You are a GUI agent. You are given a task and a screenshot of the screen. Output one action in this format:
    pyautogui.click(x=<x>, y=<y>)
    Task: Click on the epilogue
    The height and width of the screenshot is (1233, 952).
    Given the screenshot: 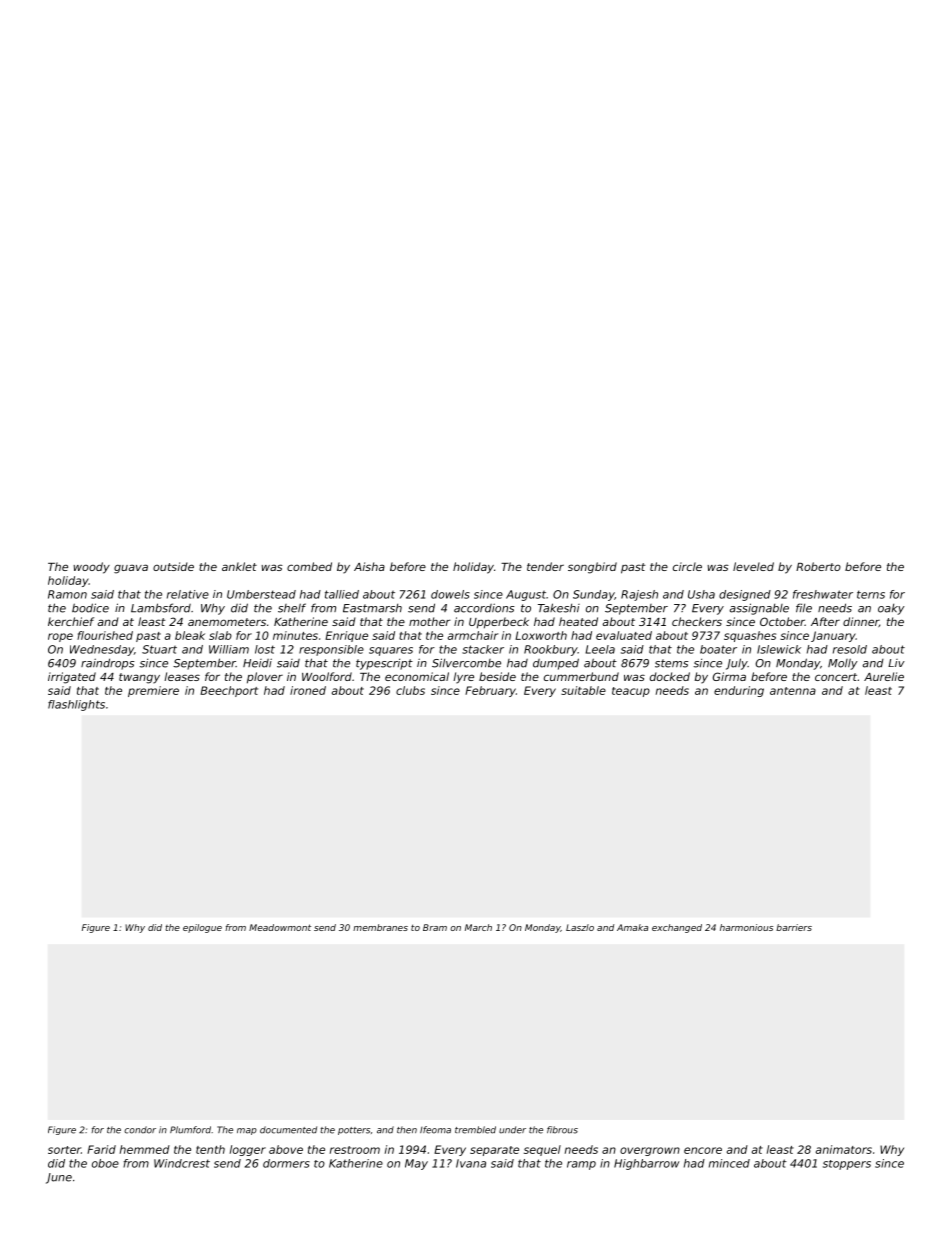 What is the action you would take?
    pyautogui.click(x=202, y=928)
